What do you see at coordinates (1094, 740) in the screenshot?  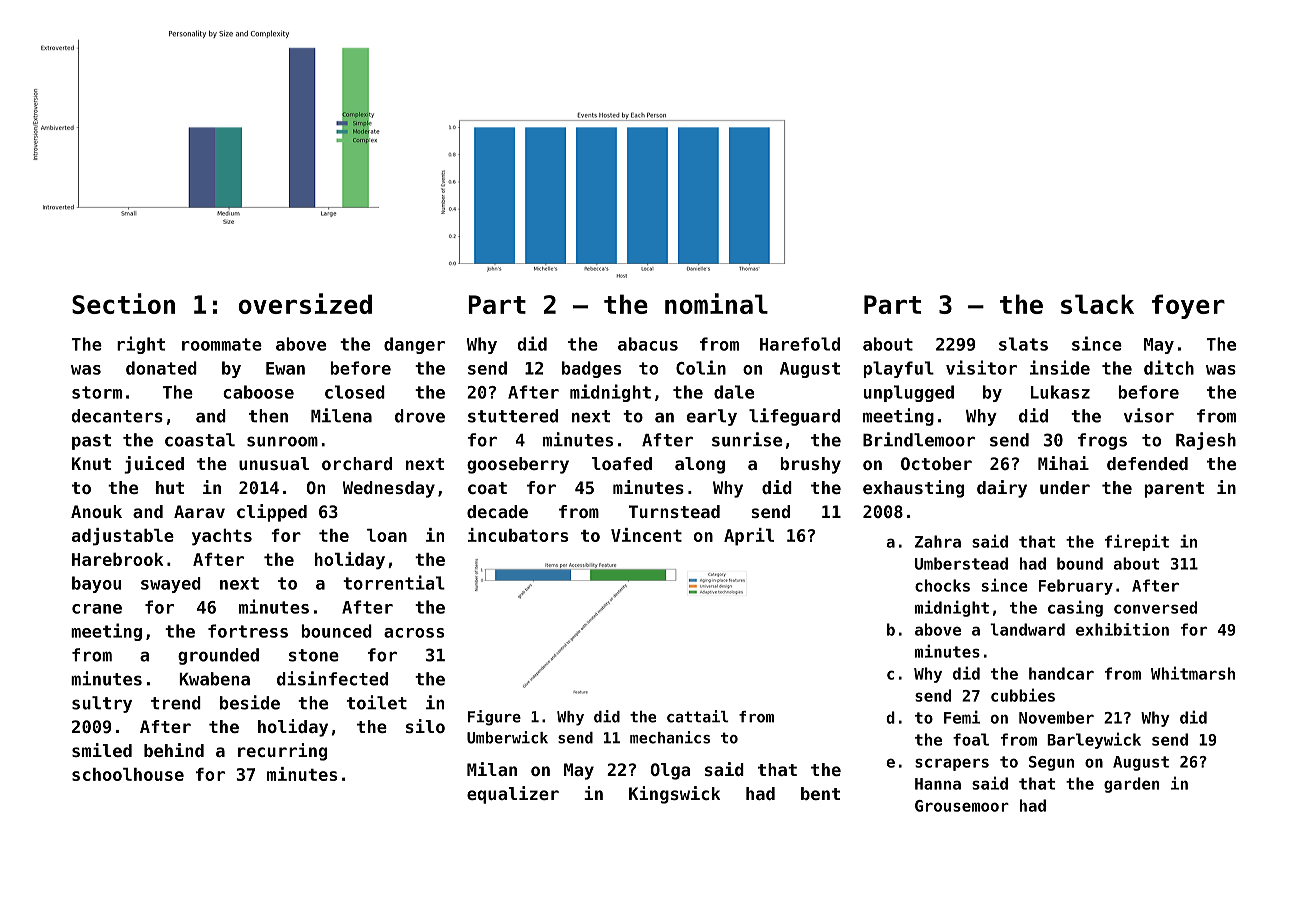 I see `Barleywick` at bounding box center [1094, 740].
